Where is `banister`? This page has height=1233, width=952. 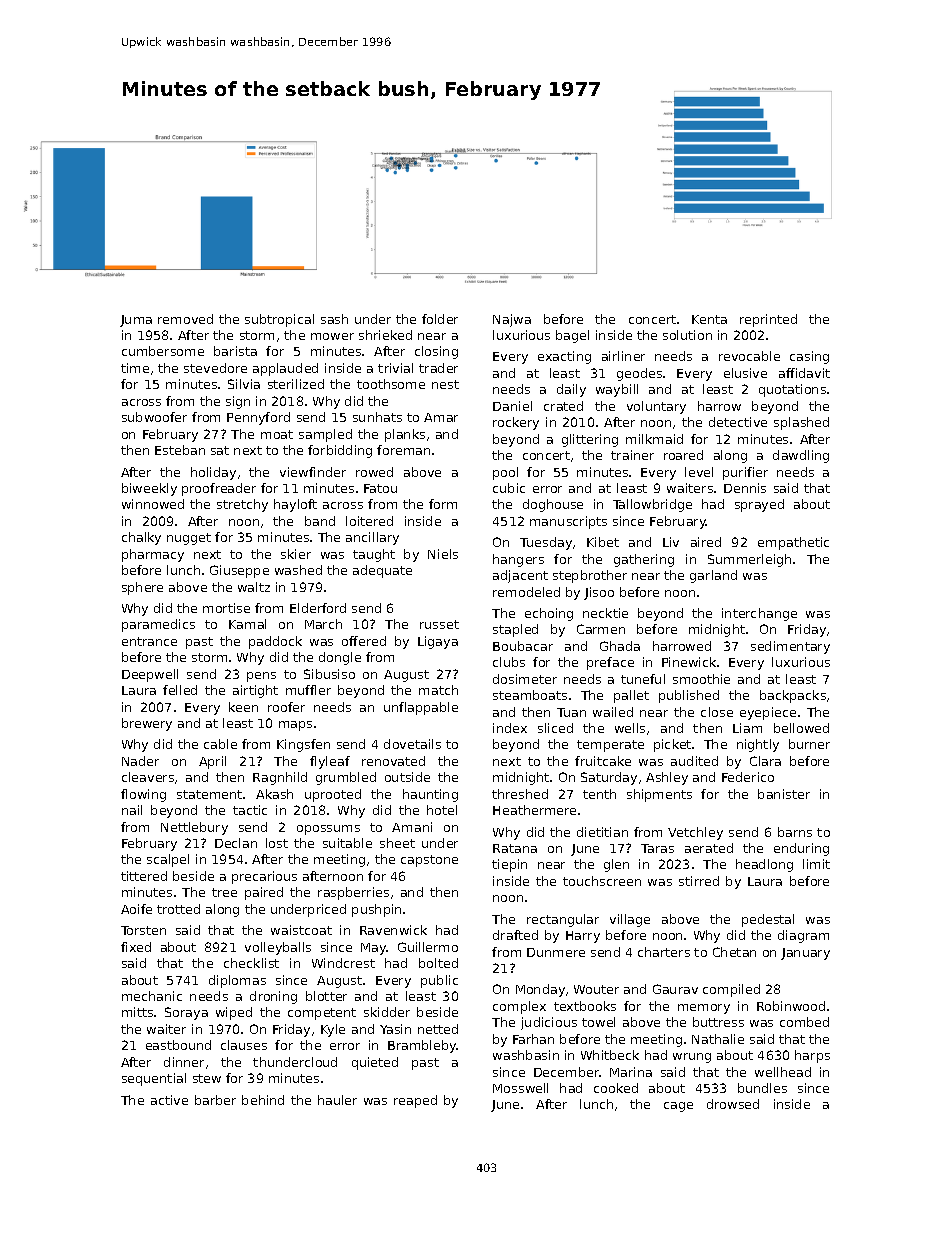 banister is located at coordinates (784, 794).
